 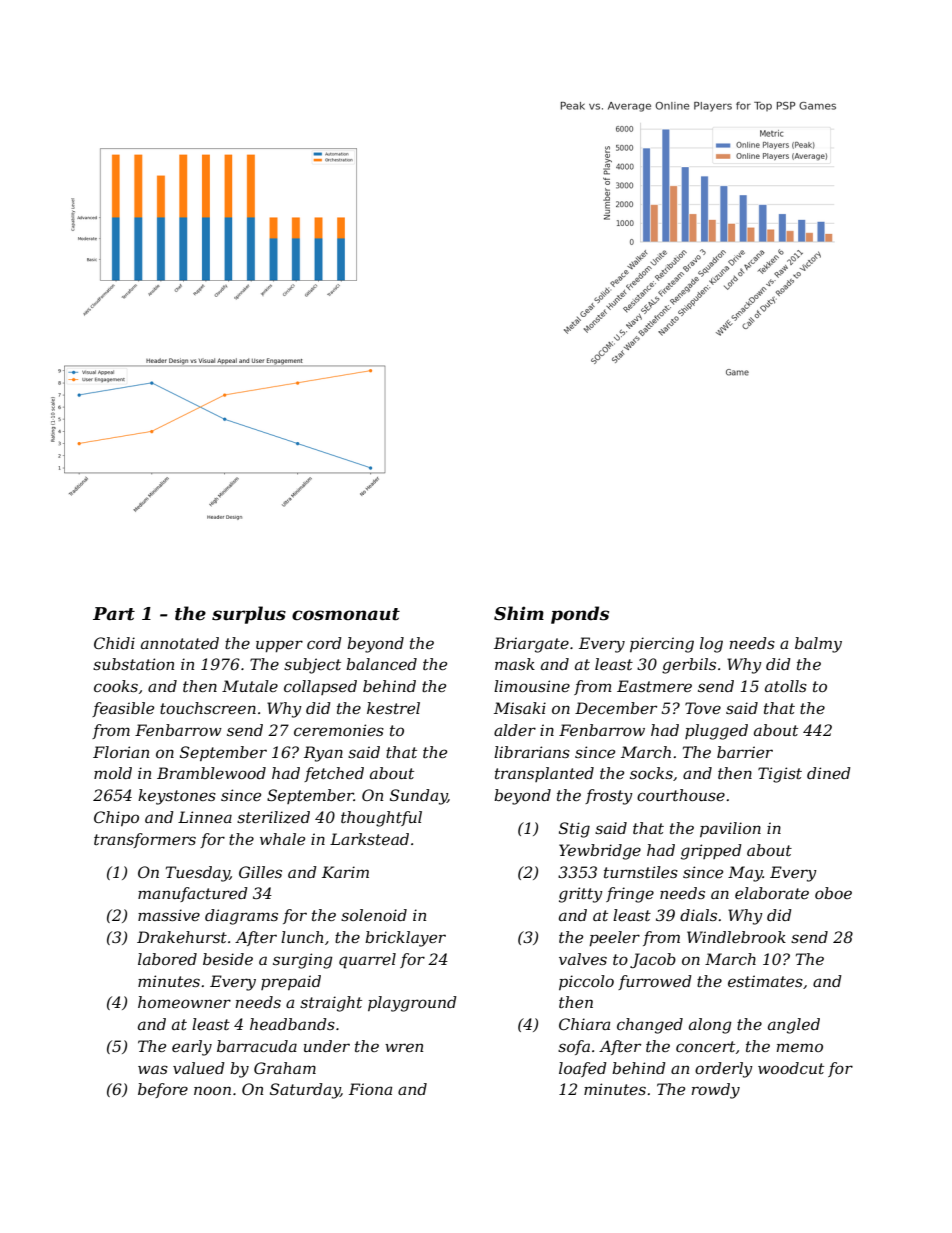 I want to click on piccolo, so click(x=586, y=982).
